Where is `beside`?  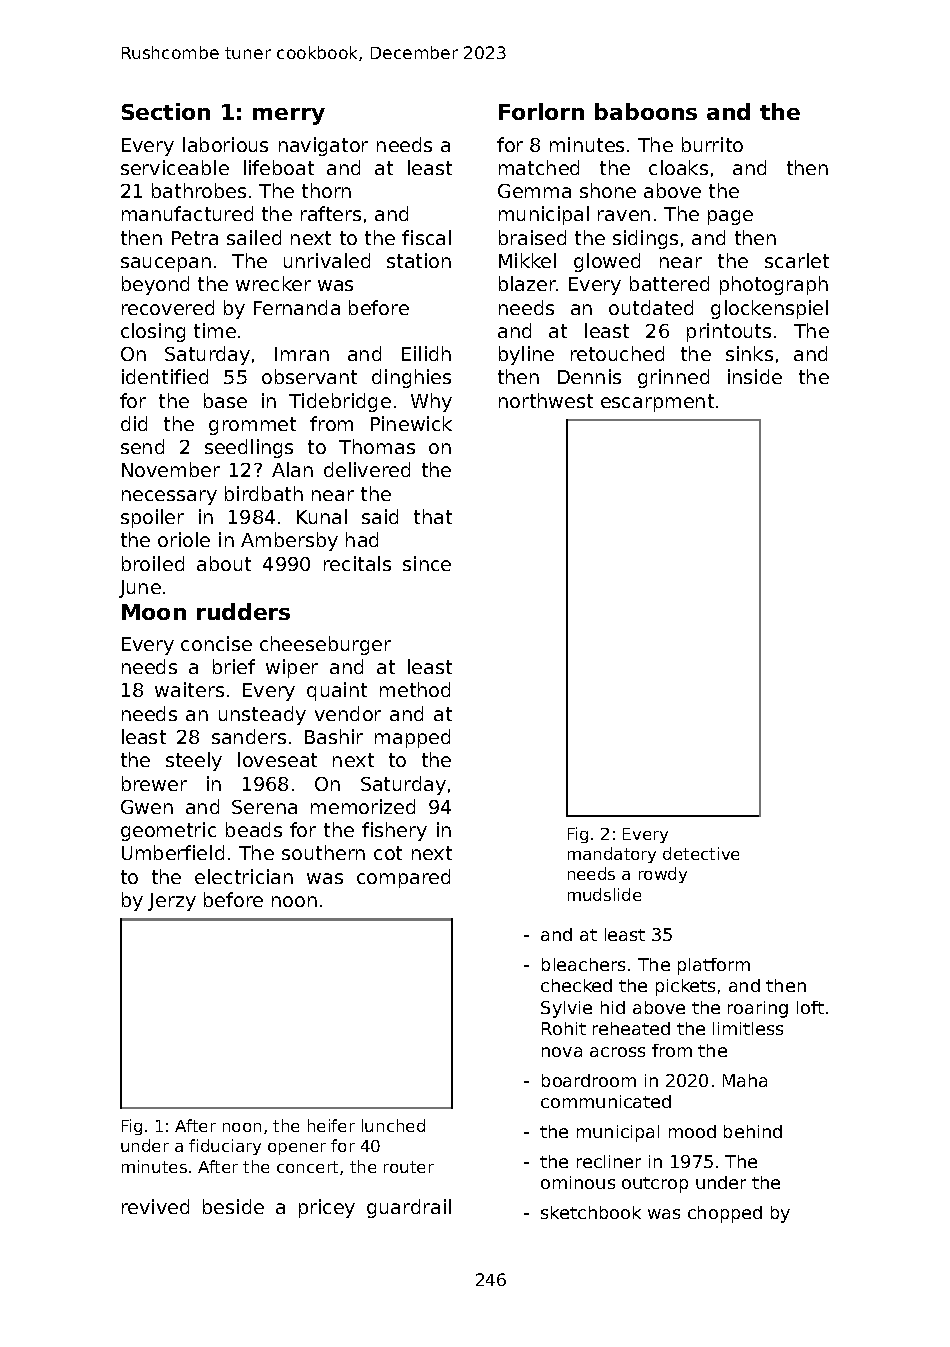
beside is located at coordinates (233, 1206).
